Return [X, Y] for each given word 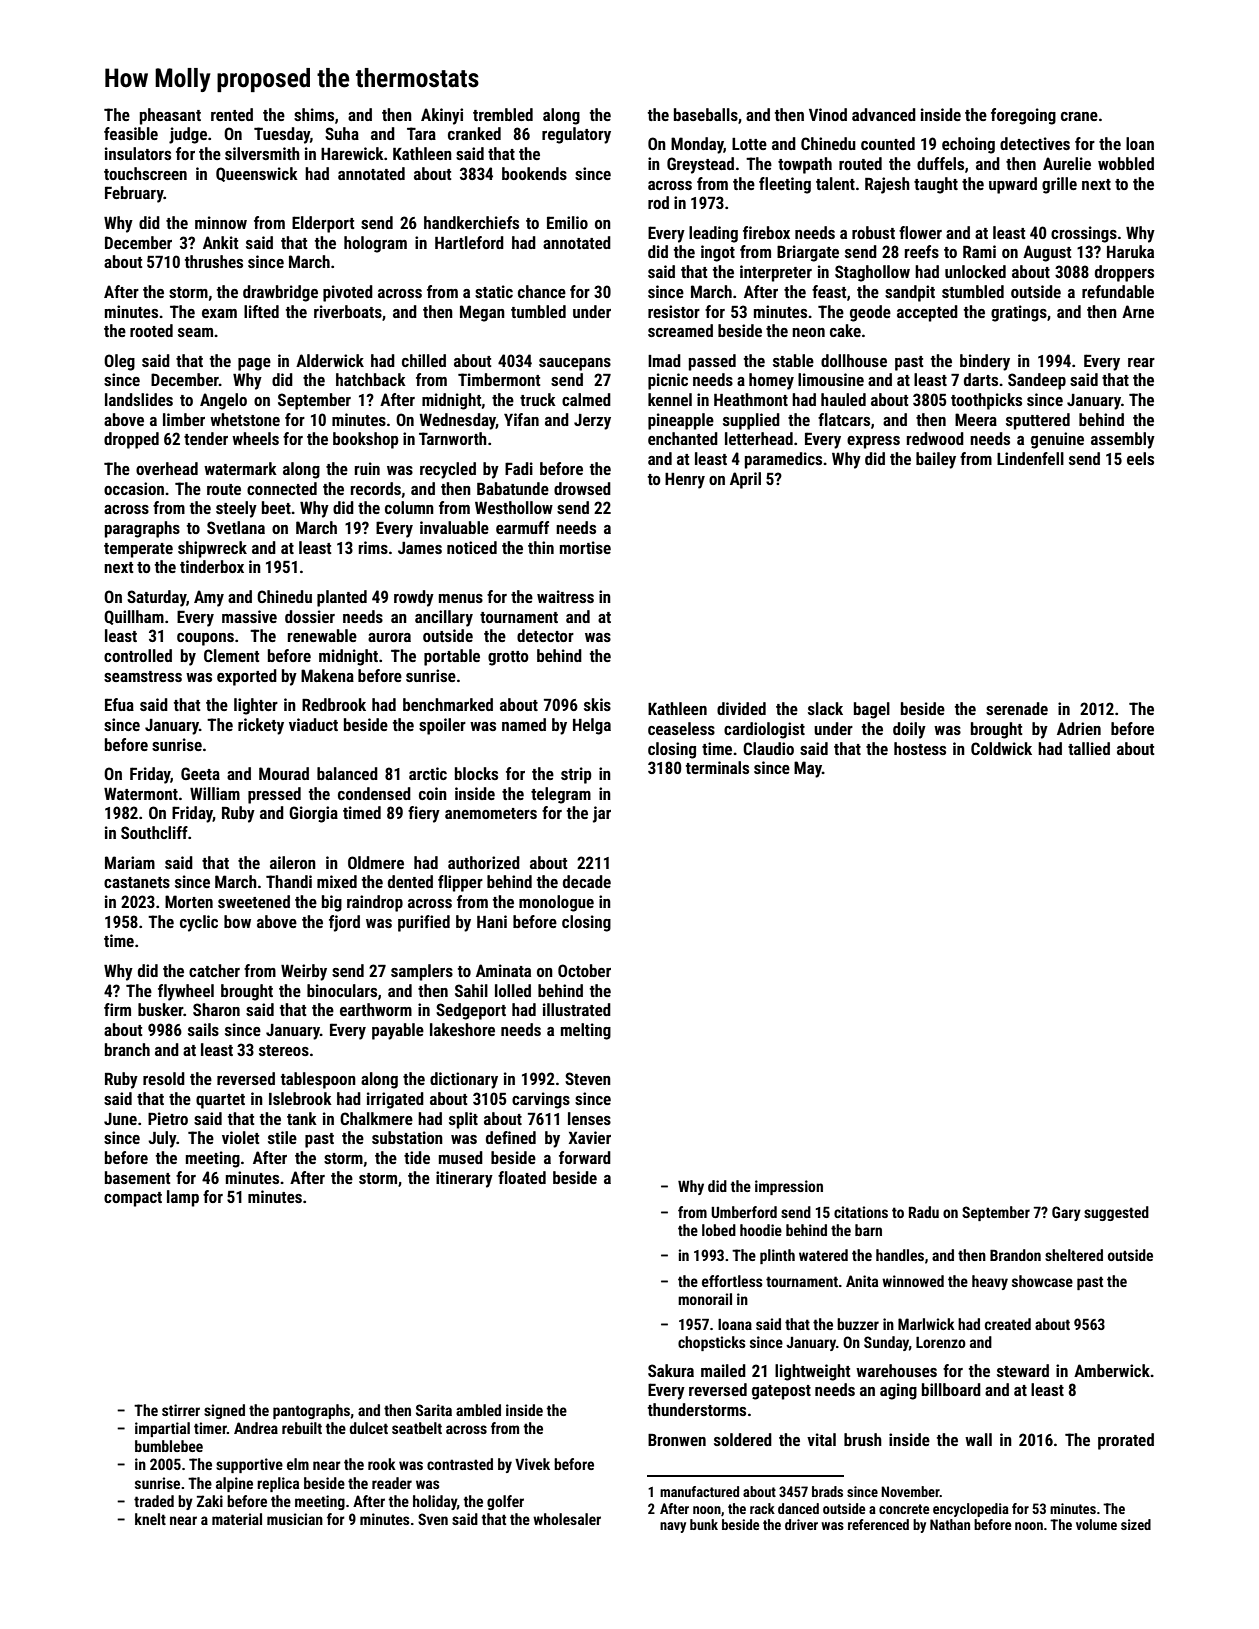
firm [117, 1009]
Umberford [744, 1212]
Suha [342, 133]
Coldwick [1001, 748]
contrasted [460, 1464]
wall [978, 1439]
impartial [162, 1429]
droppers [1124, 273]
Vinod [828, 114]
